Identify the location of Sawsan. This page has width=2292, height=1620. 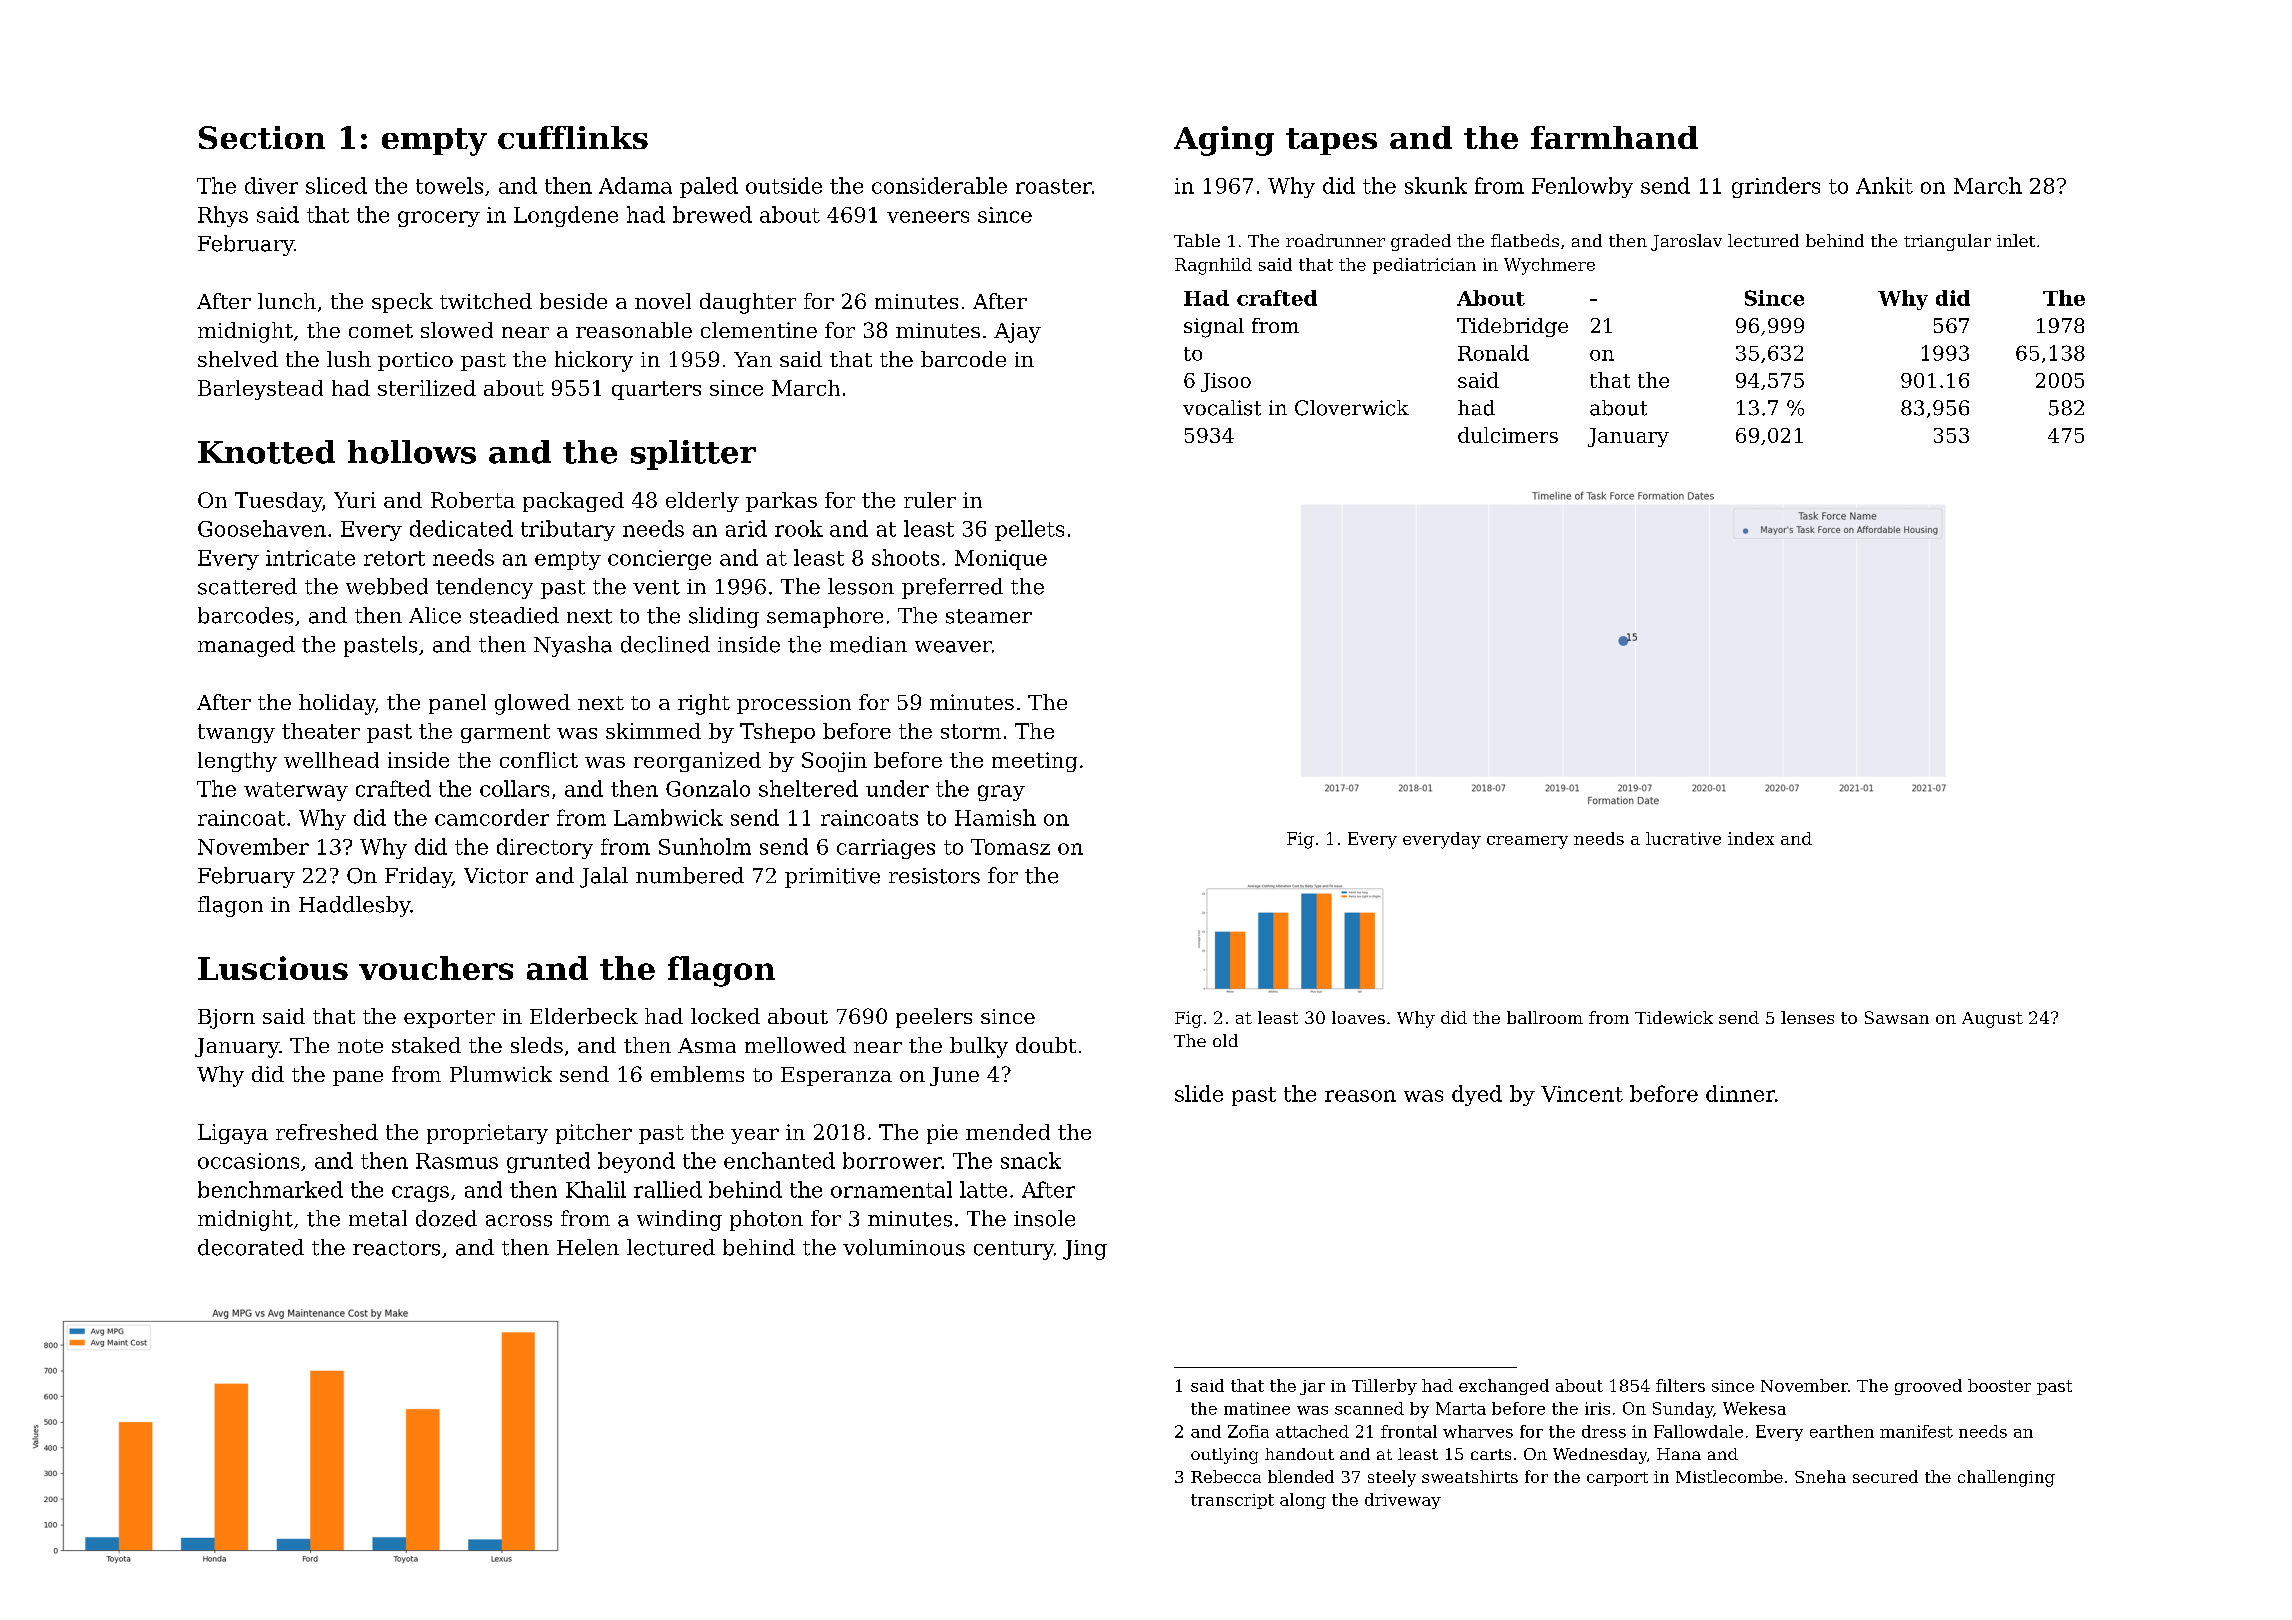
(1897, 1017).
